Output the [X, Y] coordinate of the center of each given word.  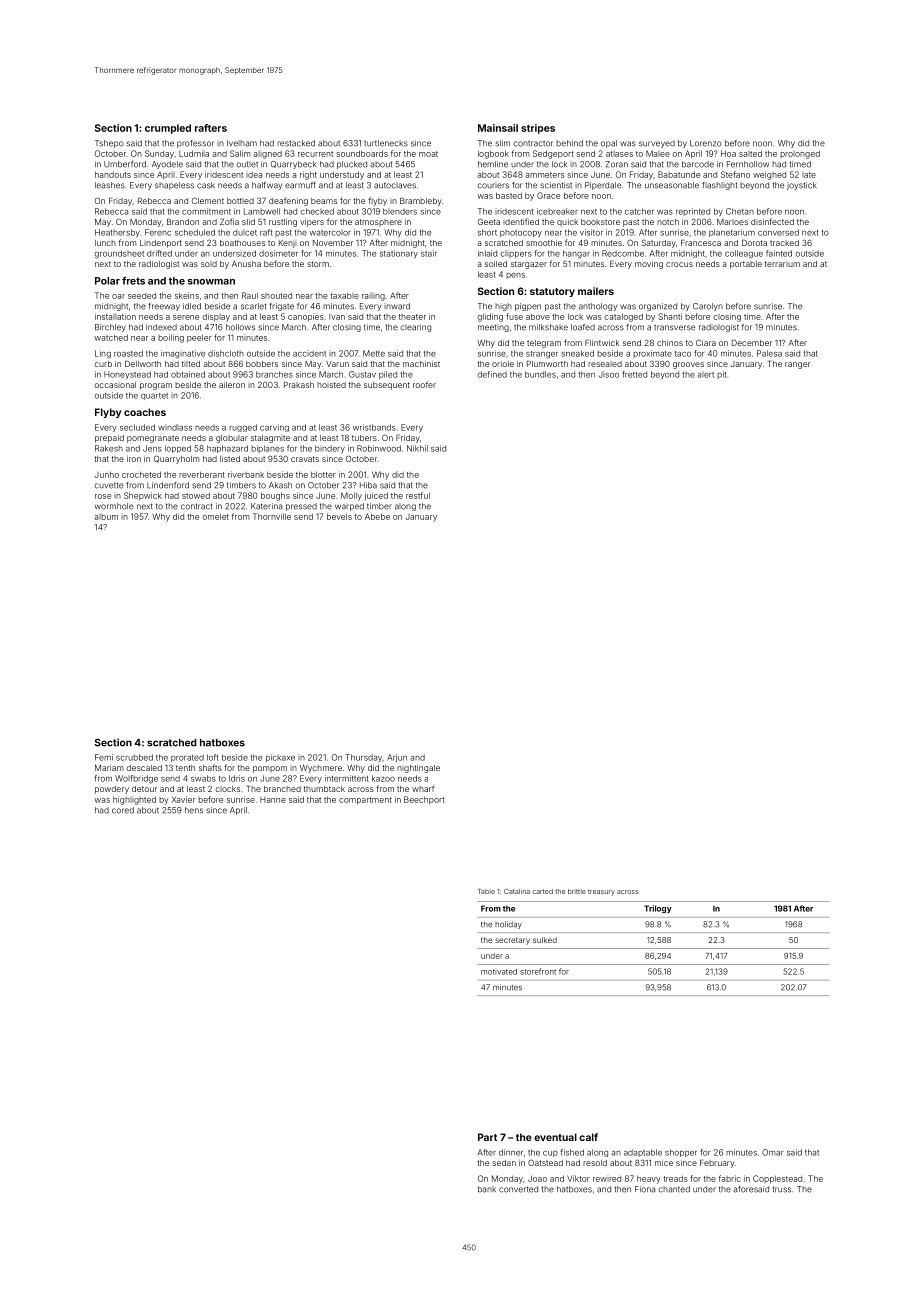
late [809, 175]
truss [781, 1189]
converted [518, 1189]
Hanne [273, 800]
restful [418, 495]
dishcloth [226, 353]
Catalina [517, 891]
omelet [215, 516]
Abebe [377, 516]
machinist [421, 364]
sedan [504, 1163]
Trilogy [658, 909]
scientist [556, 185]
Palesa [769, 353]
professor [195, 144]
